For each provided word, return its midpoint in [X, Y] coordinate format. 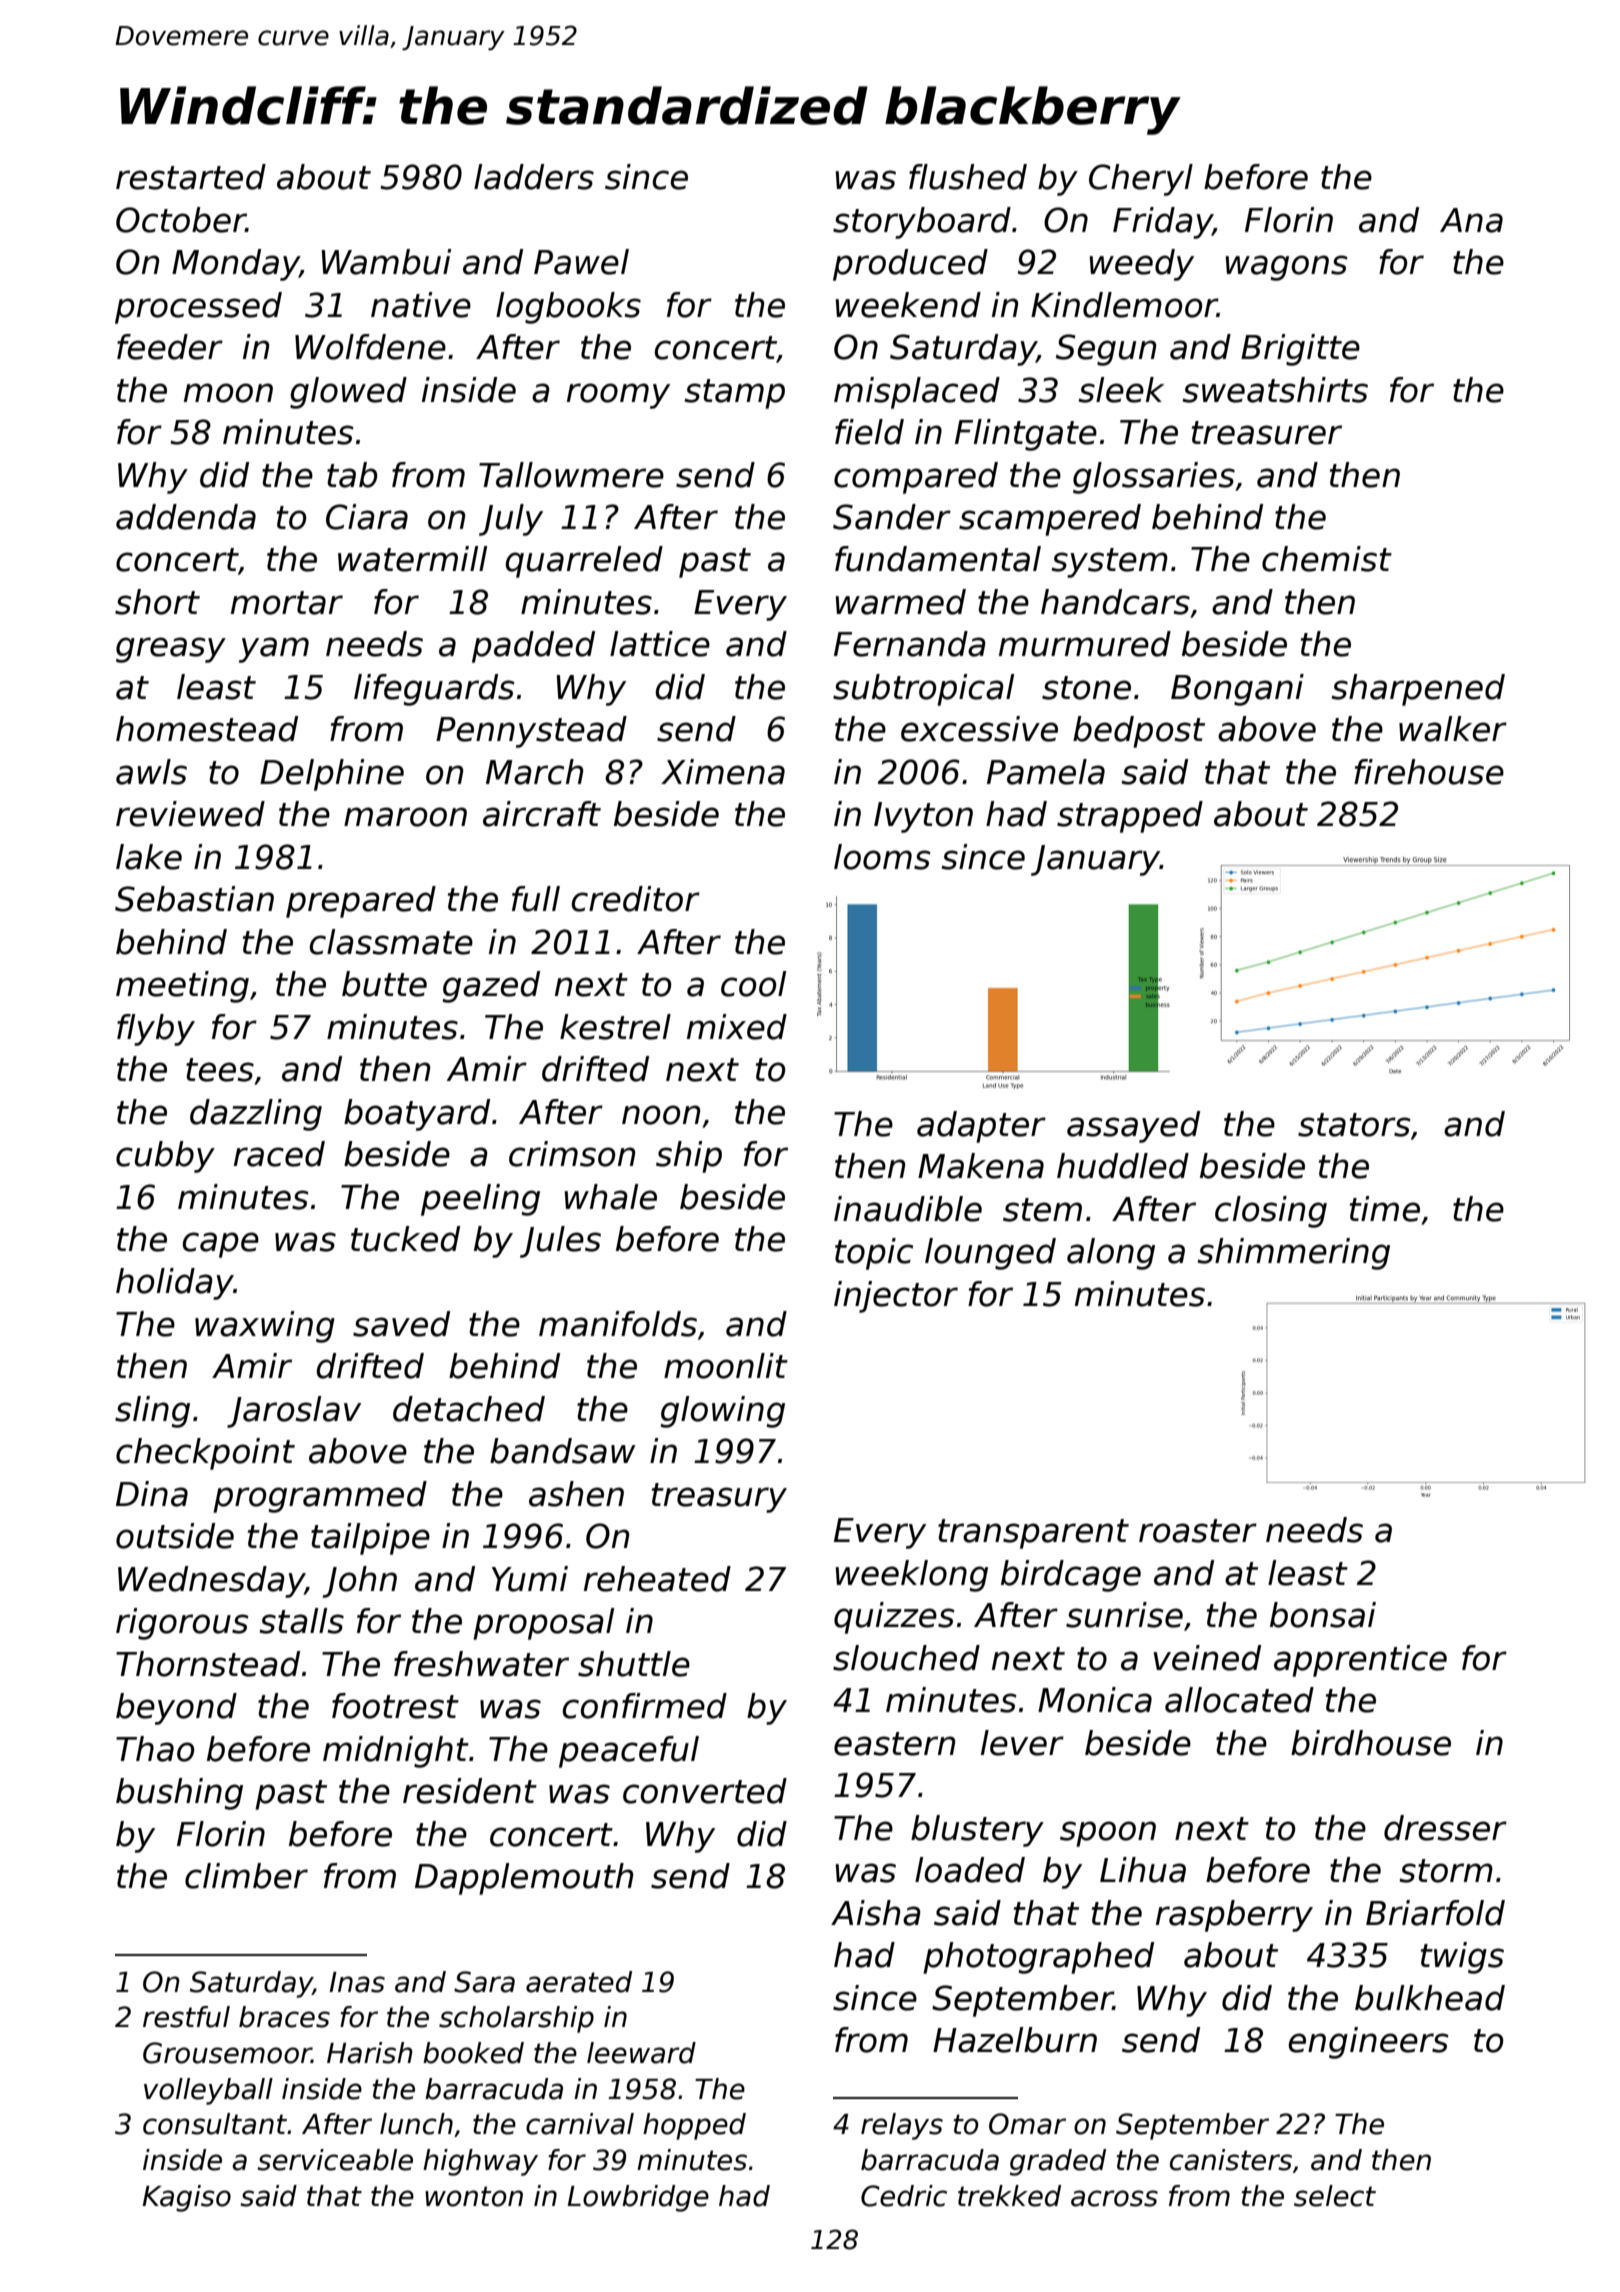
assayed [1133, 1127]
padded [533, 647]
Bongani [1237, 690]
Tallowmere [571, 475]
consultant [215, 2124]
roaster [1198, 1531]
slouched [906, 1658]
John [360, 1582]
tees [220, 1070]
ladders [534, 177]
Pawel [581, 262]
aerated [579, 1982]
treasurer [1267, 433]
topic [874, 1254]
